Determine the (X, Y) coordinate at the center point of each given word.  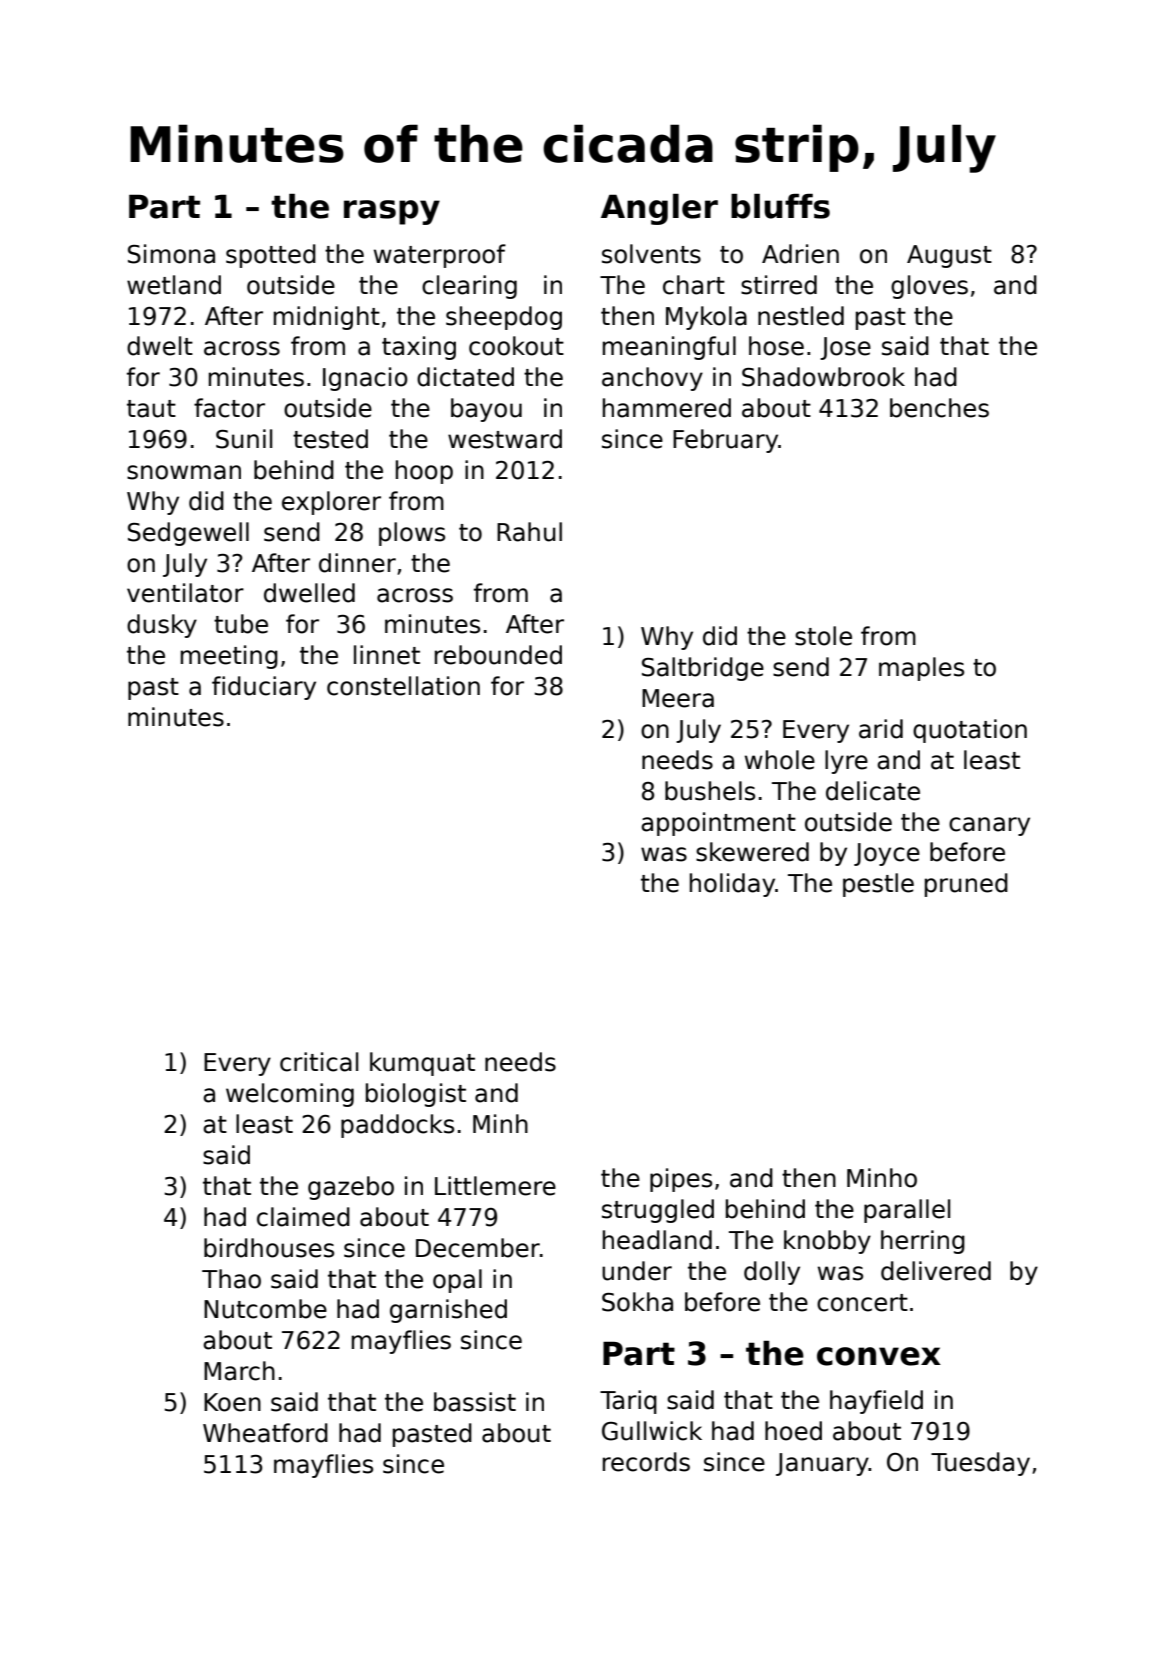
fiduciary (264, 688)
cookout (516, 346)
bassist (475, 1402)
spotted (271, 256)
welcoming (290, 1095)
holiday (732, 885)
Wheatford (265, 1433)
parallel (907, 1211)
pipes (681, 1180)
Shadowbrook (823, 377)
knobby (827, 1242)
